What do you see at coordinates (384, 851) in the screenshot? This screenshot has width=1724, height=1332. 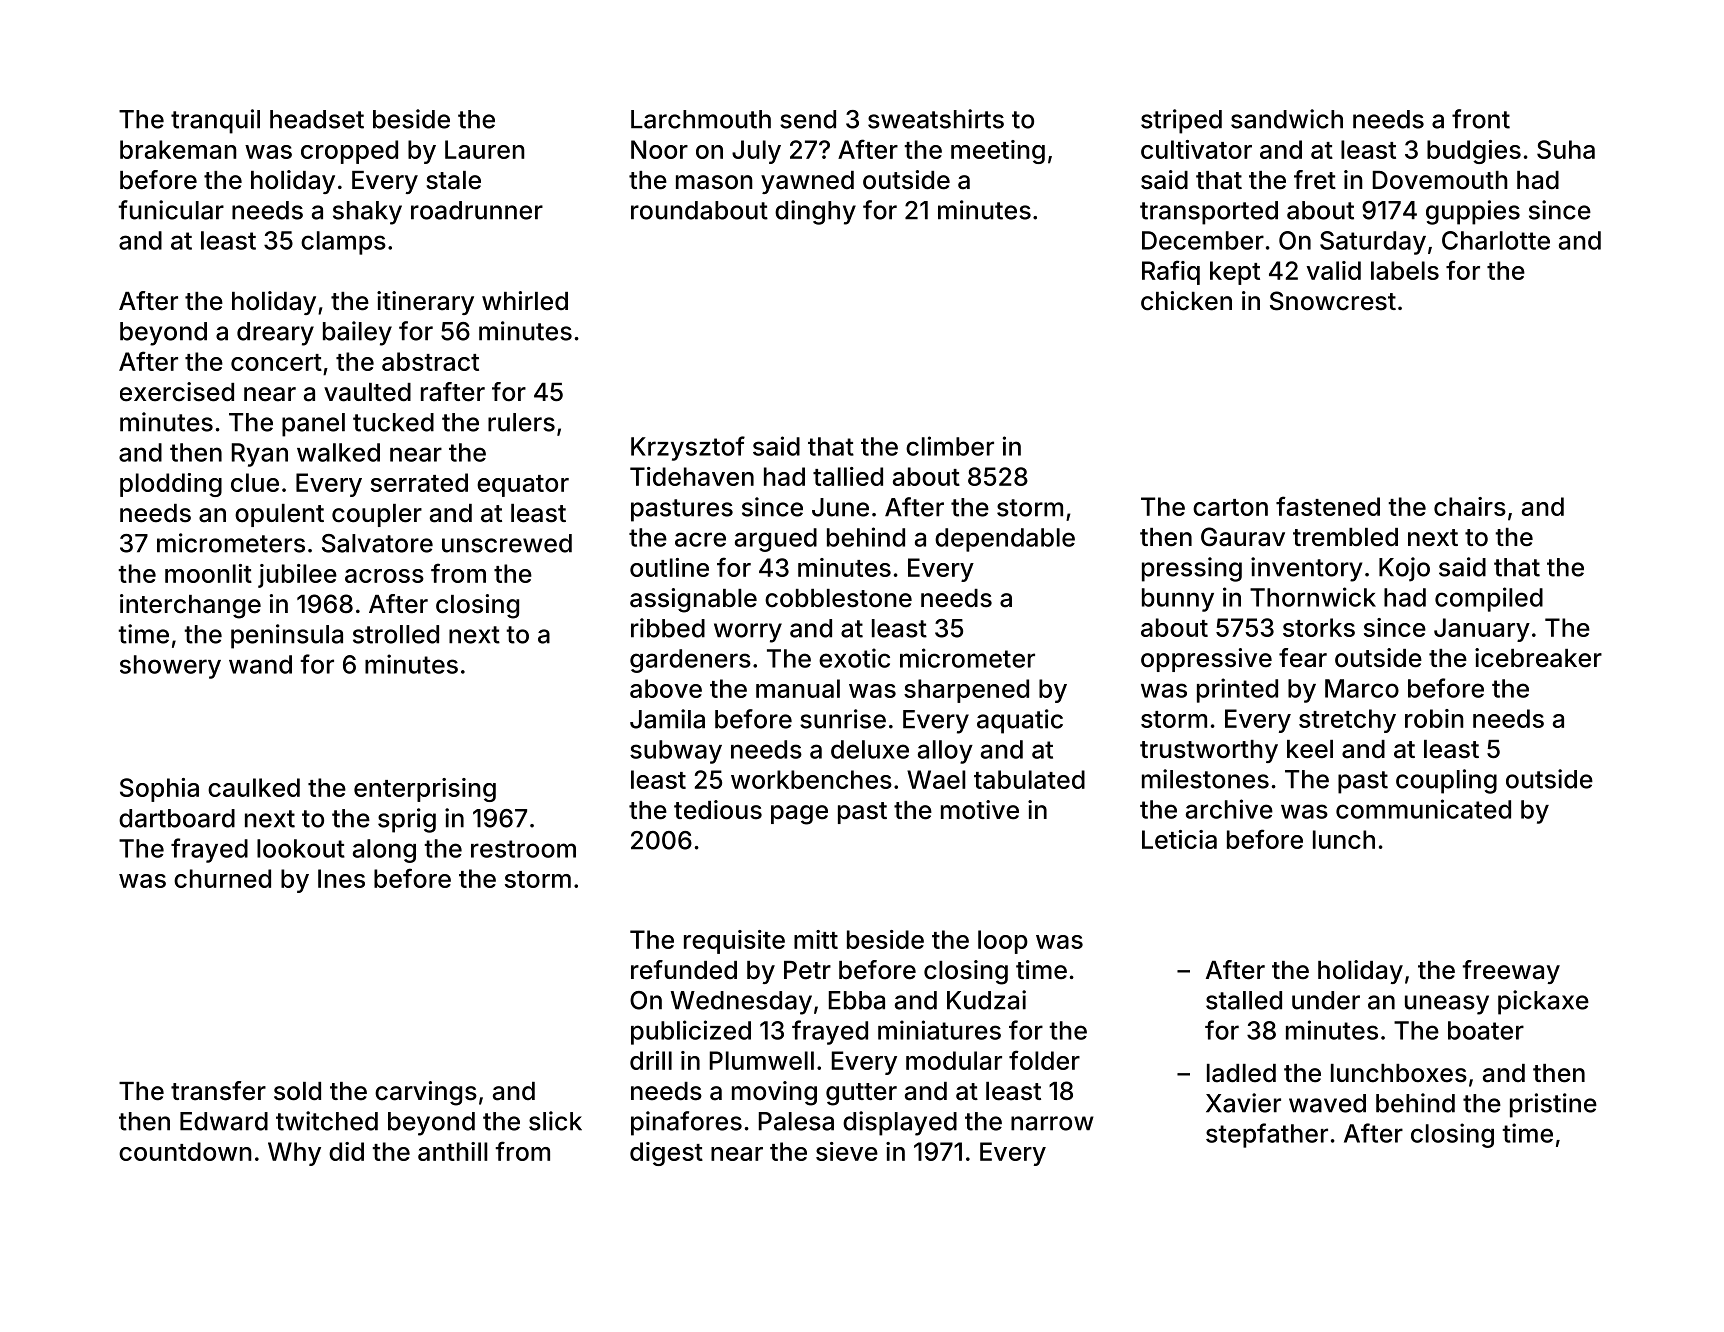 I see `along` at bounding box center [384, 851].
